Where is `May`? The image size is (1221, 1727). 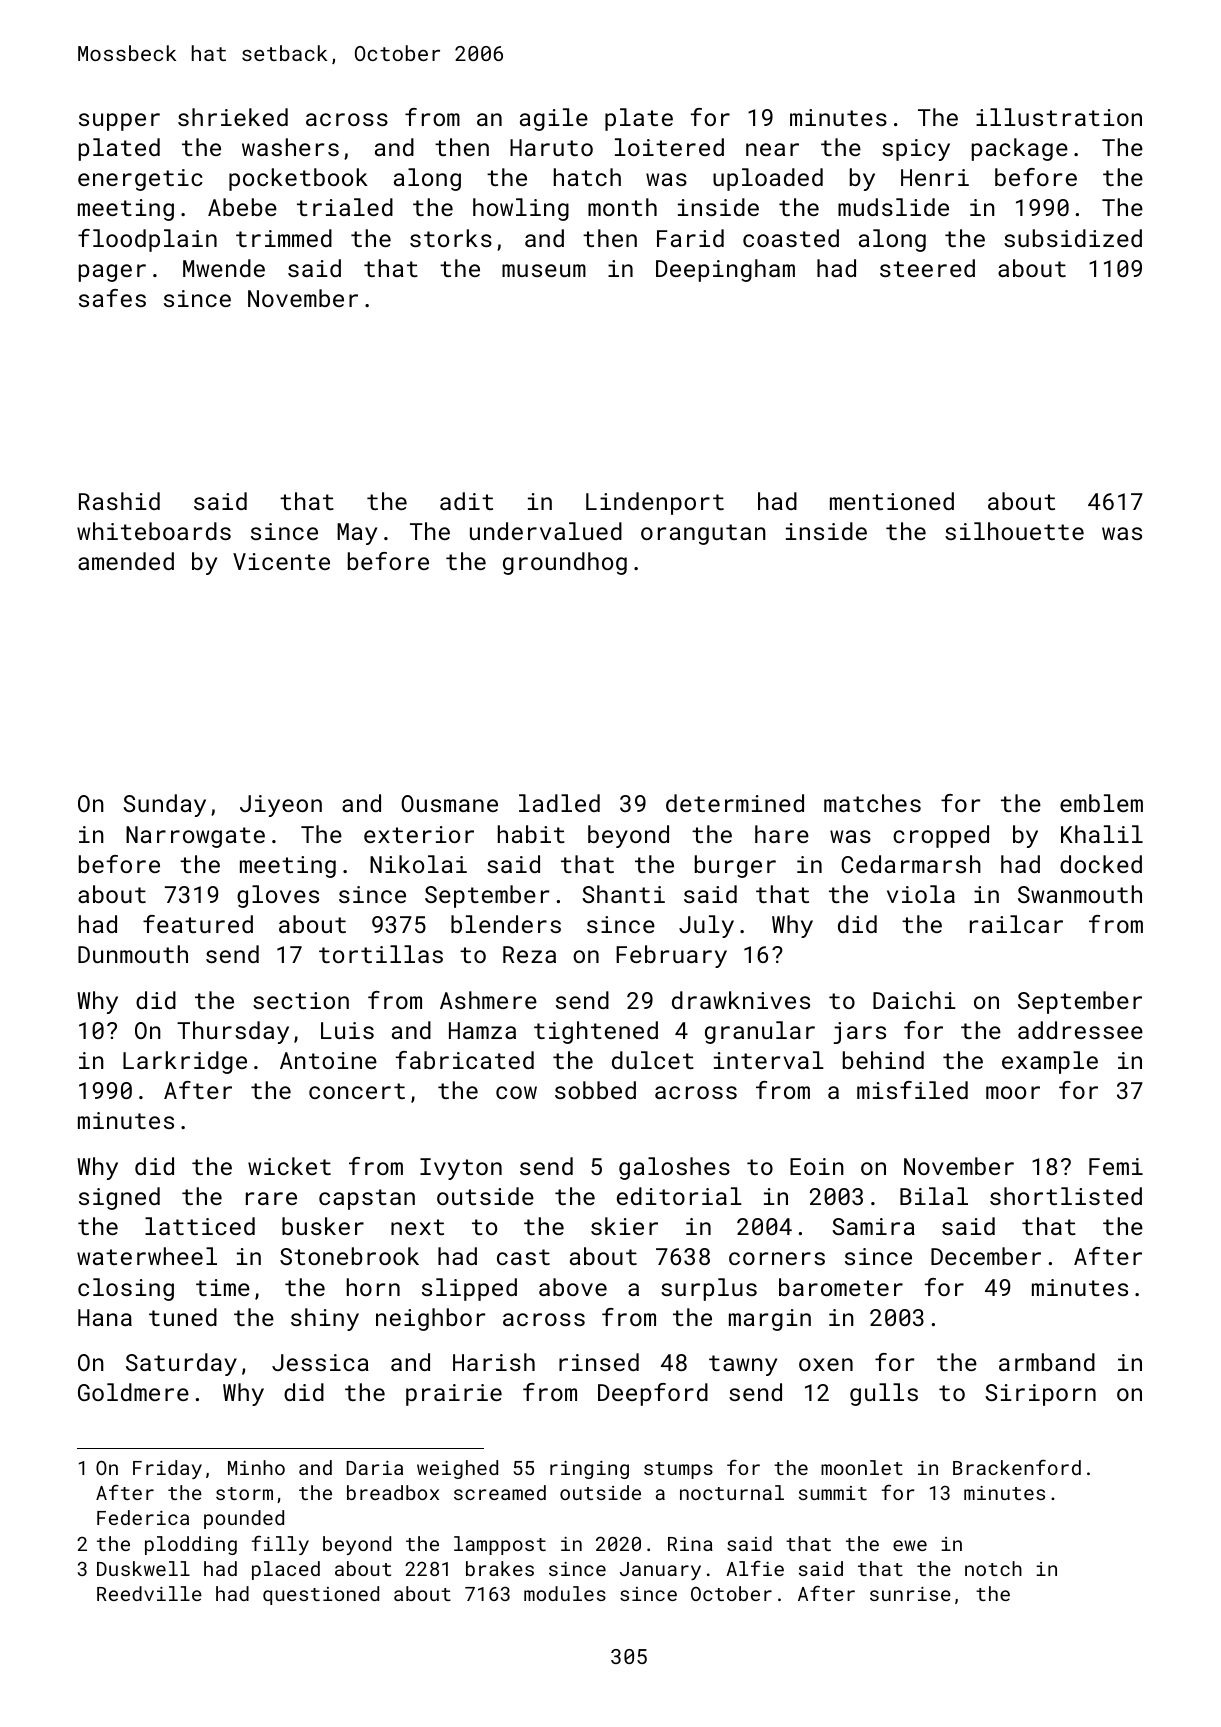 May is located at coordinates (357, 534).
